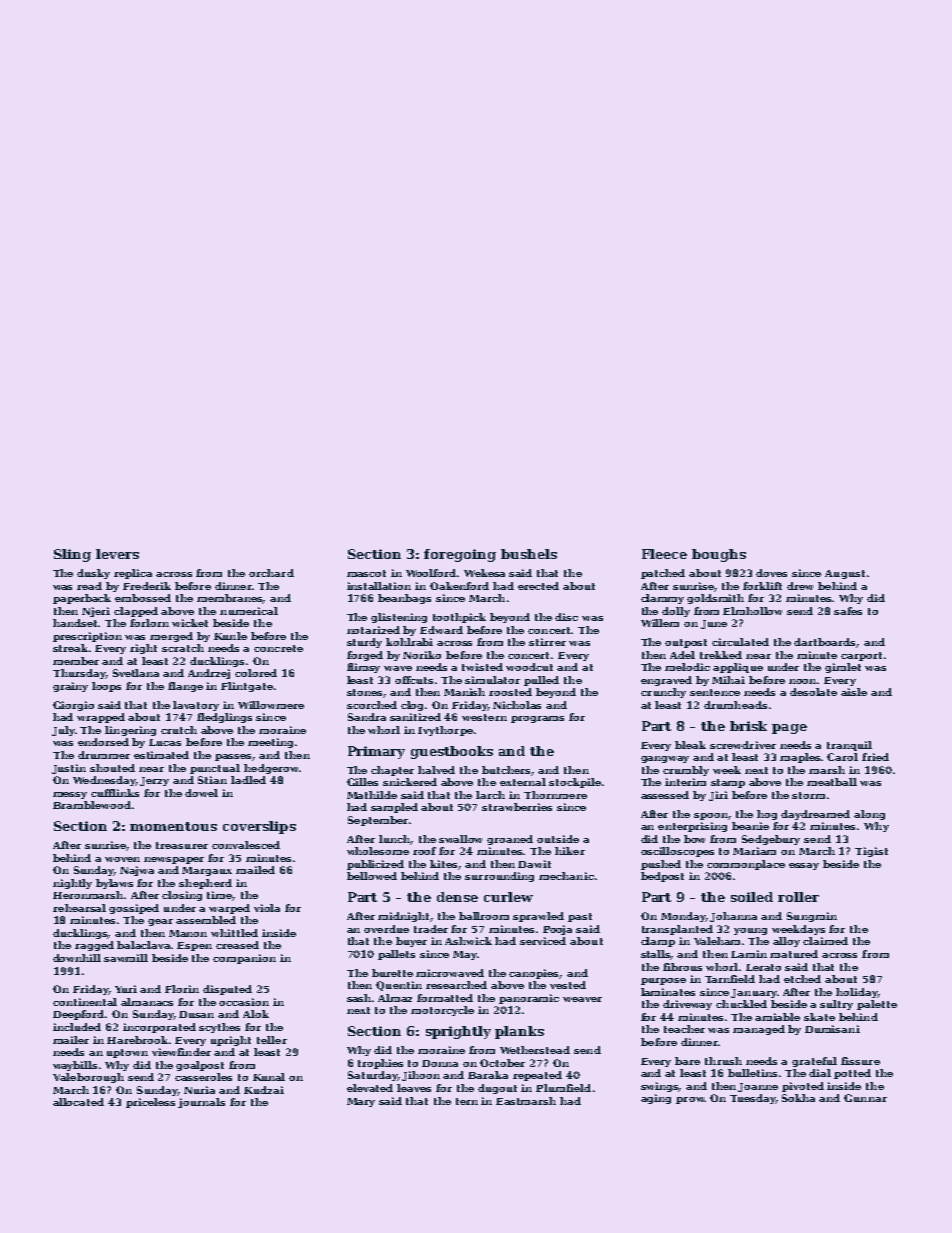 The image size is (952, 1233). Describe the element at coordinates (230, 599) in the screenshot. I see `membranes` at that location.
